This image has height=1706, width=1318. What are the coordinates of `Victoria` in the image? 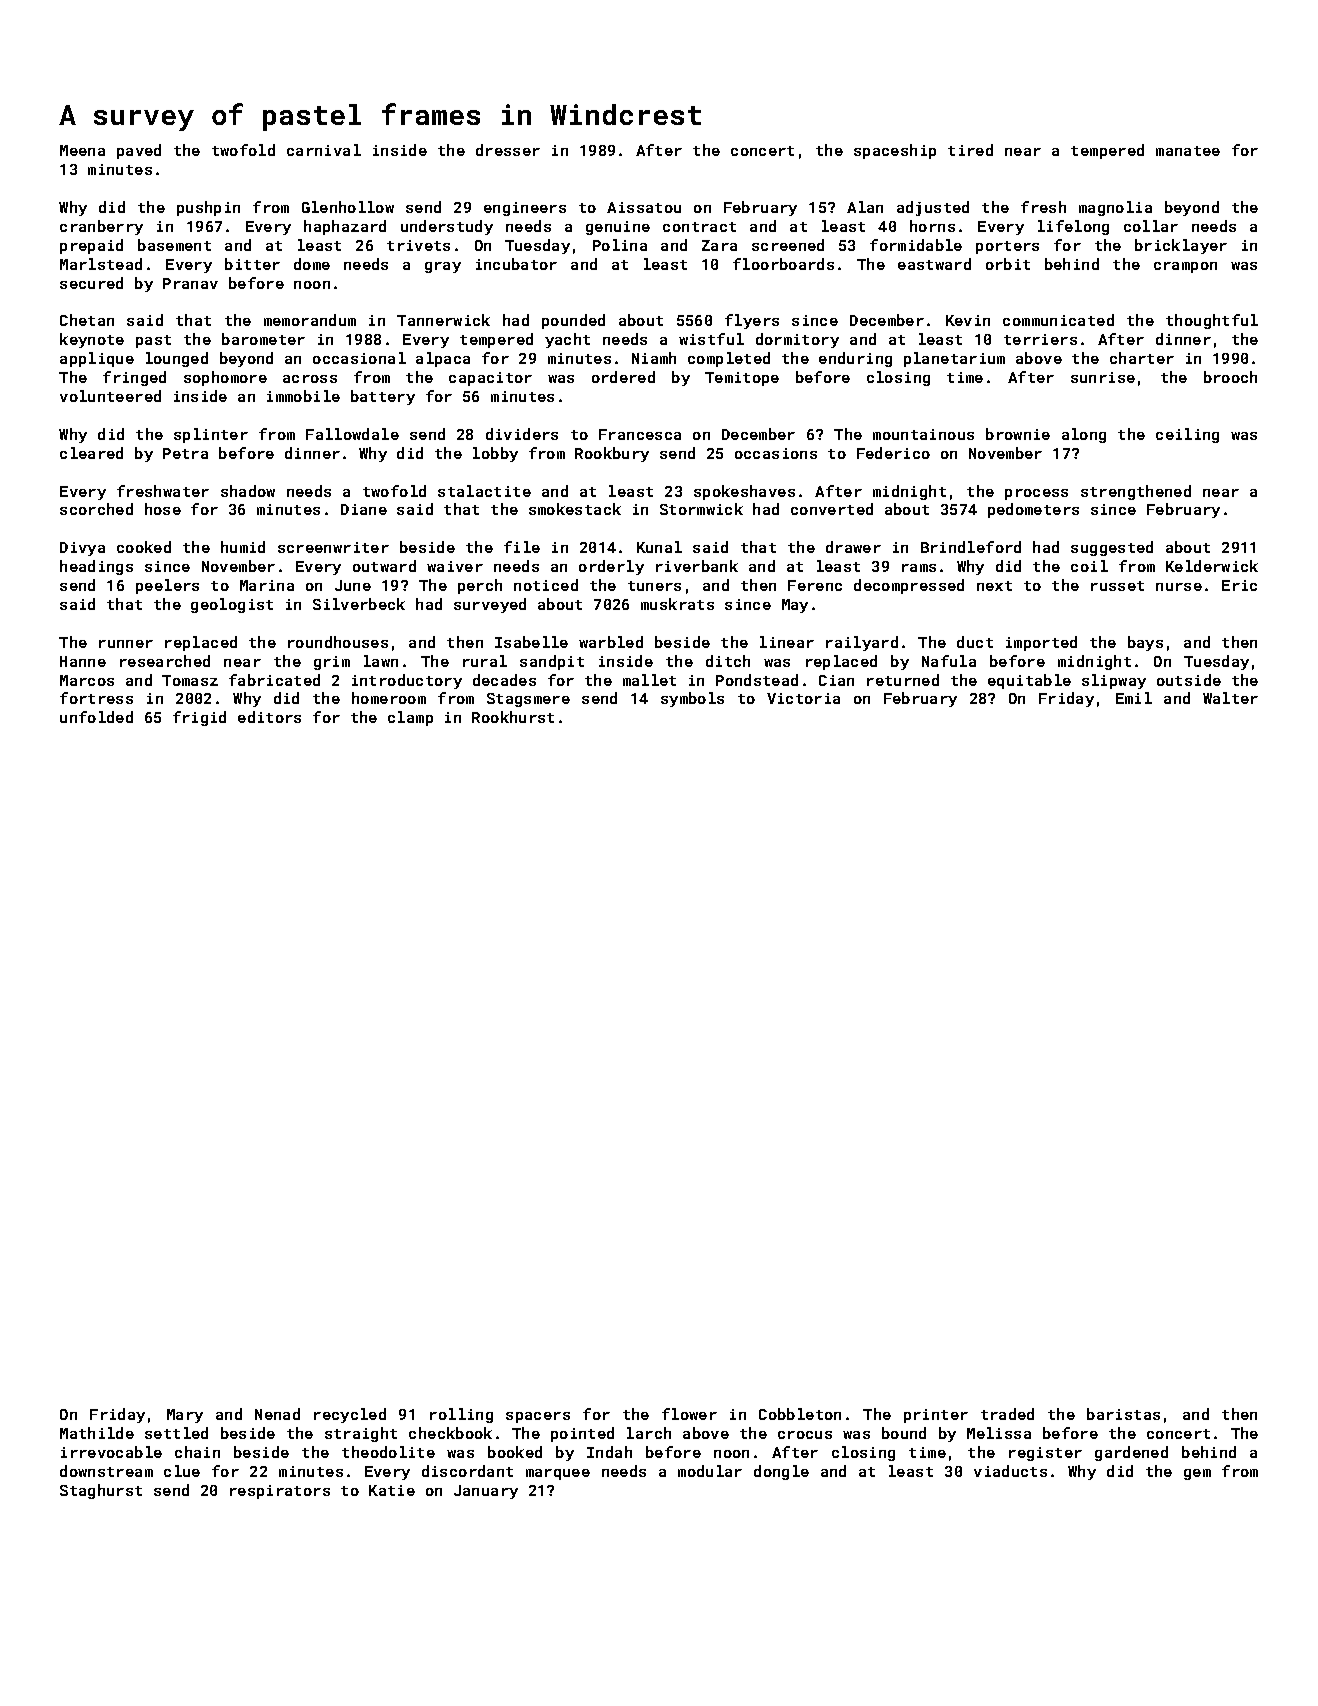 It's located at (803, 698).
